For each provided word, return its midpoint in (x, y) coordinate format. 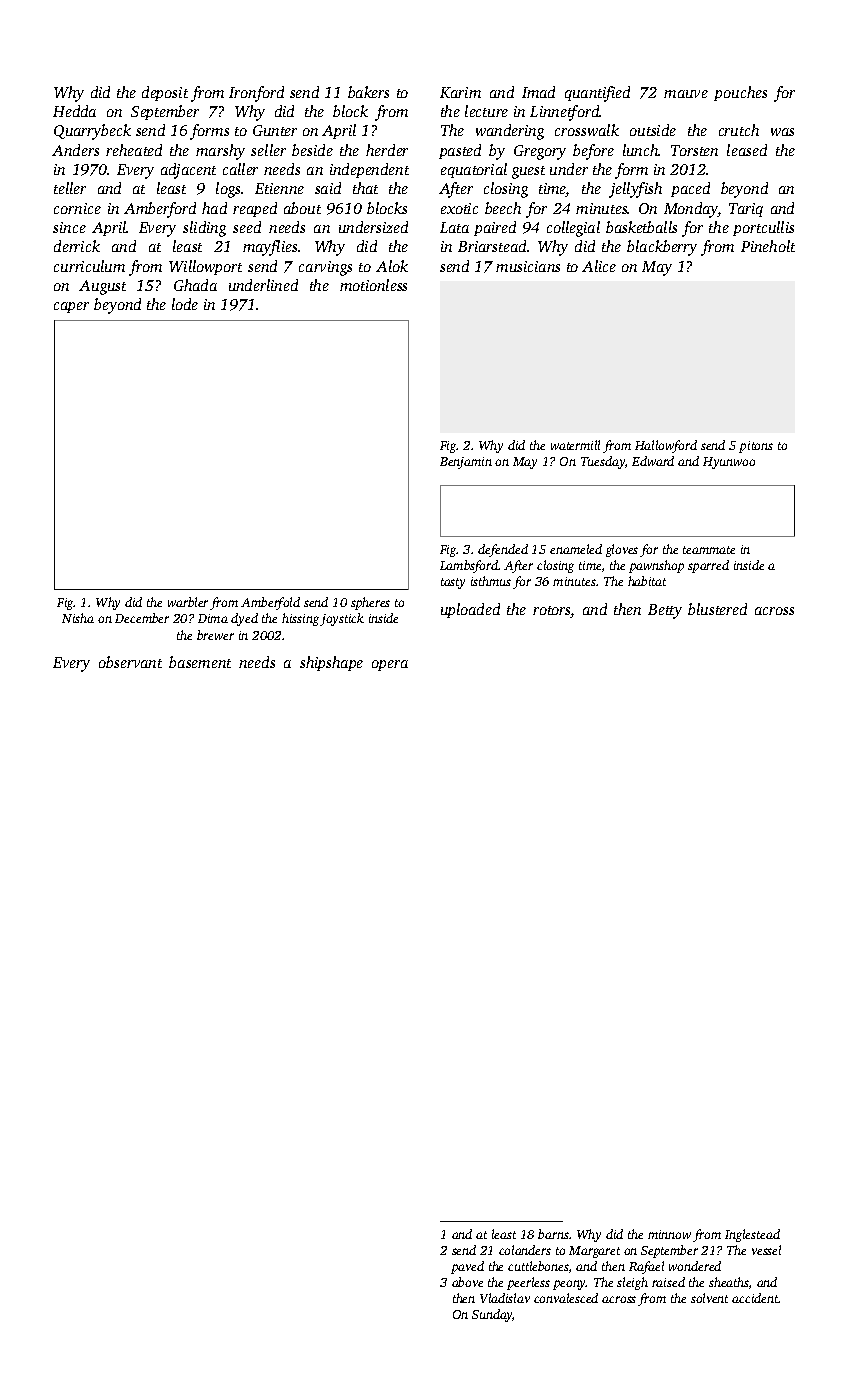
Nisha (78, 618)
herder (387, 150)
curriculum (89, 266)
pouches (740, 93)
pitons (756, 447)
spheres (370, 603)
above (467, 1282)
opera (390, 665)
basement (200, 662)
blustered (717, 609)
